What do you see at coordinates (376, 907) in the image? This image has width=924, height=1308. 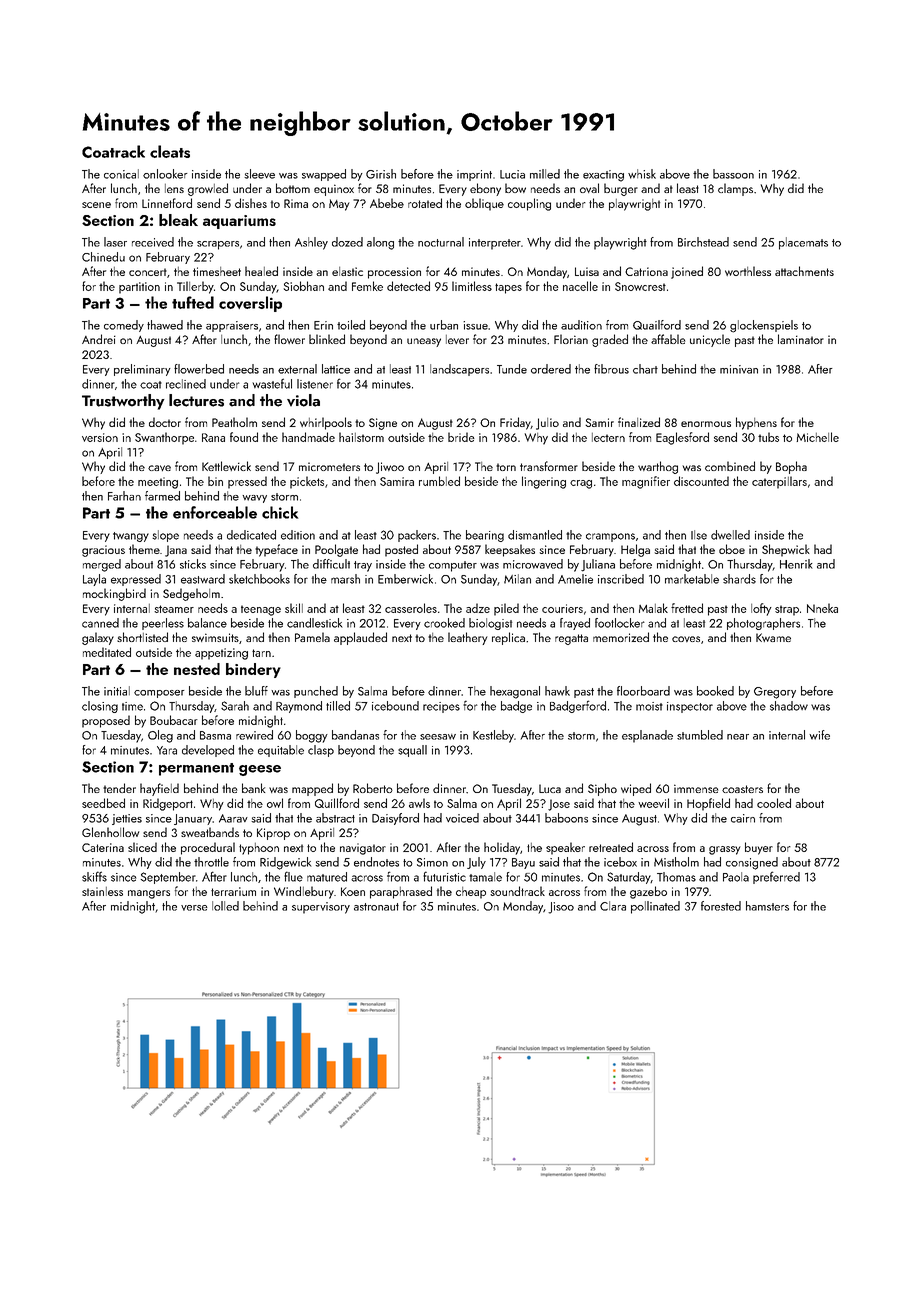 I see `astronaut` at bounding box center [376, 907].
